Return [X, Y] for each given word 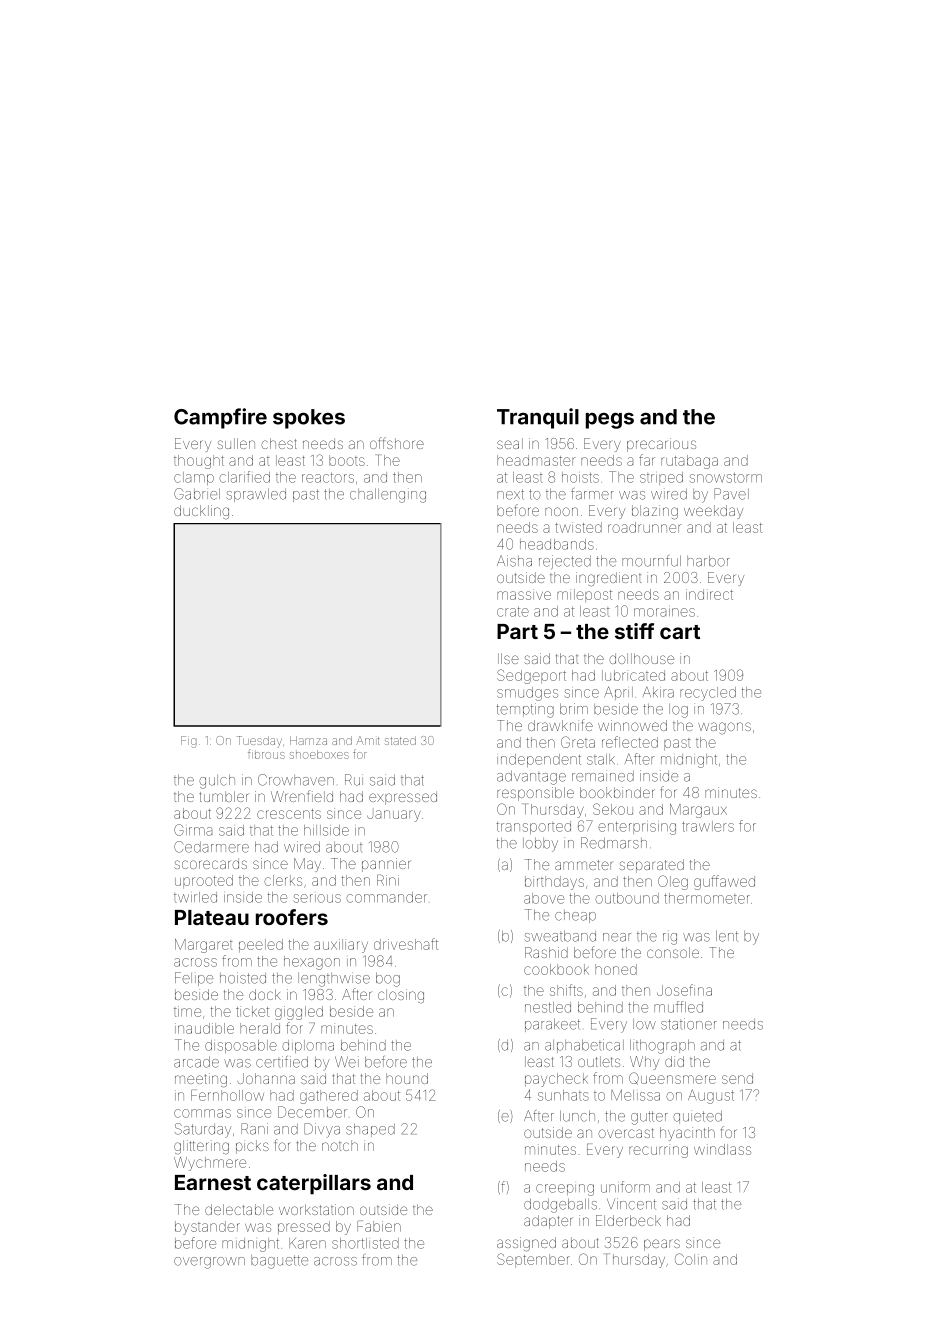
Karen [307, 1243]
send [737, 1078]
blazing [655, 512]
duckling [201, 512]
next [510, 494]
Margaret [204, 946]
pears [662, 1245]
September [533, 1260]
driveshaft [406, 944]
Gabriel [197, 494]
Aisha [514, 561]
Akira [658, 692]
